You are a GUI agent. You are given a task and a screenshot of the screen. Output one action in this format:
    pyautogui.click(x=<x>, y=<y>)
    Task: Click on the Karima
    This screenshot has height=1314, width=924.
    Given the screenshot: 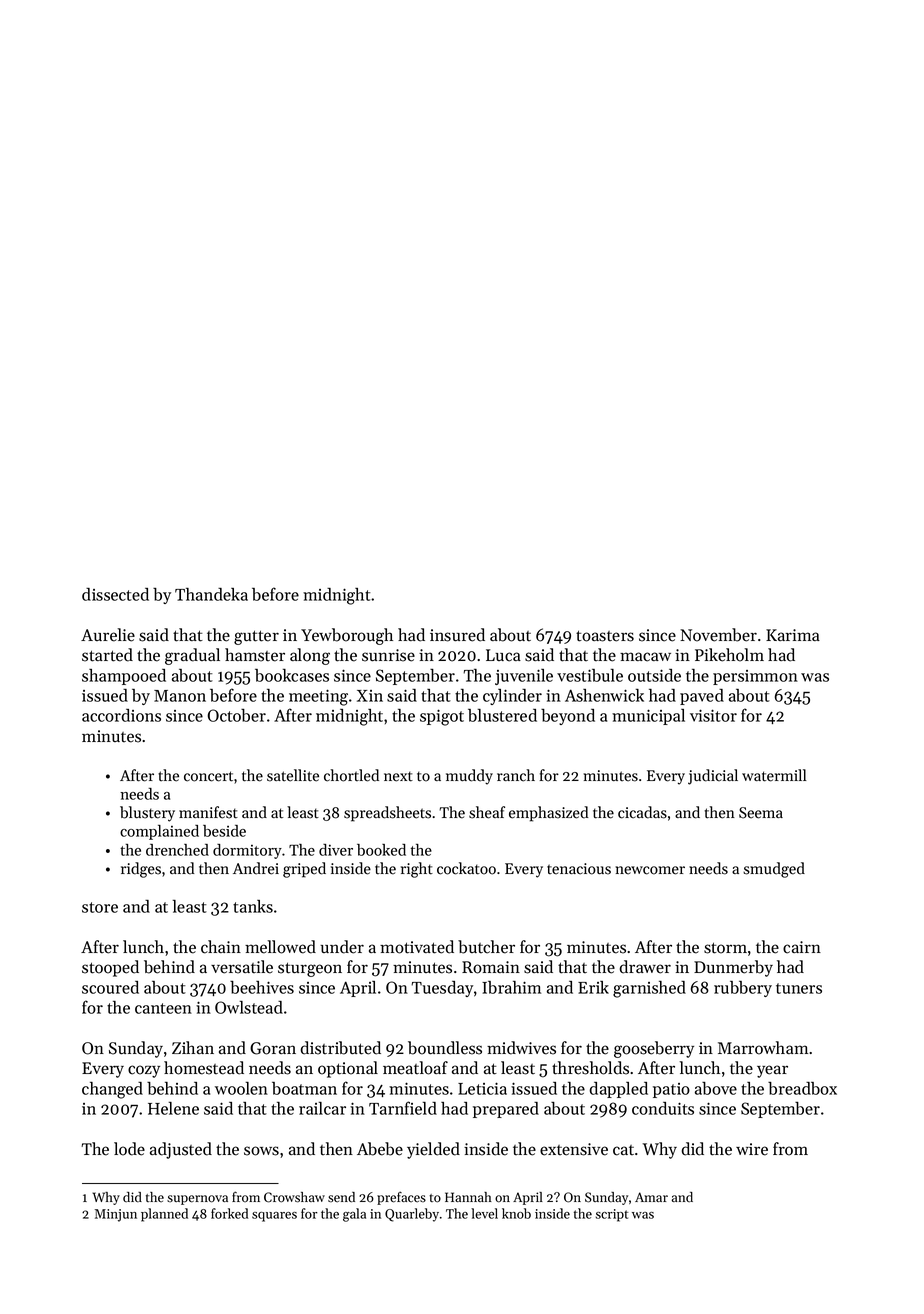 What is the action you would take?
    pyautogui.click(x=793, y=635)
